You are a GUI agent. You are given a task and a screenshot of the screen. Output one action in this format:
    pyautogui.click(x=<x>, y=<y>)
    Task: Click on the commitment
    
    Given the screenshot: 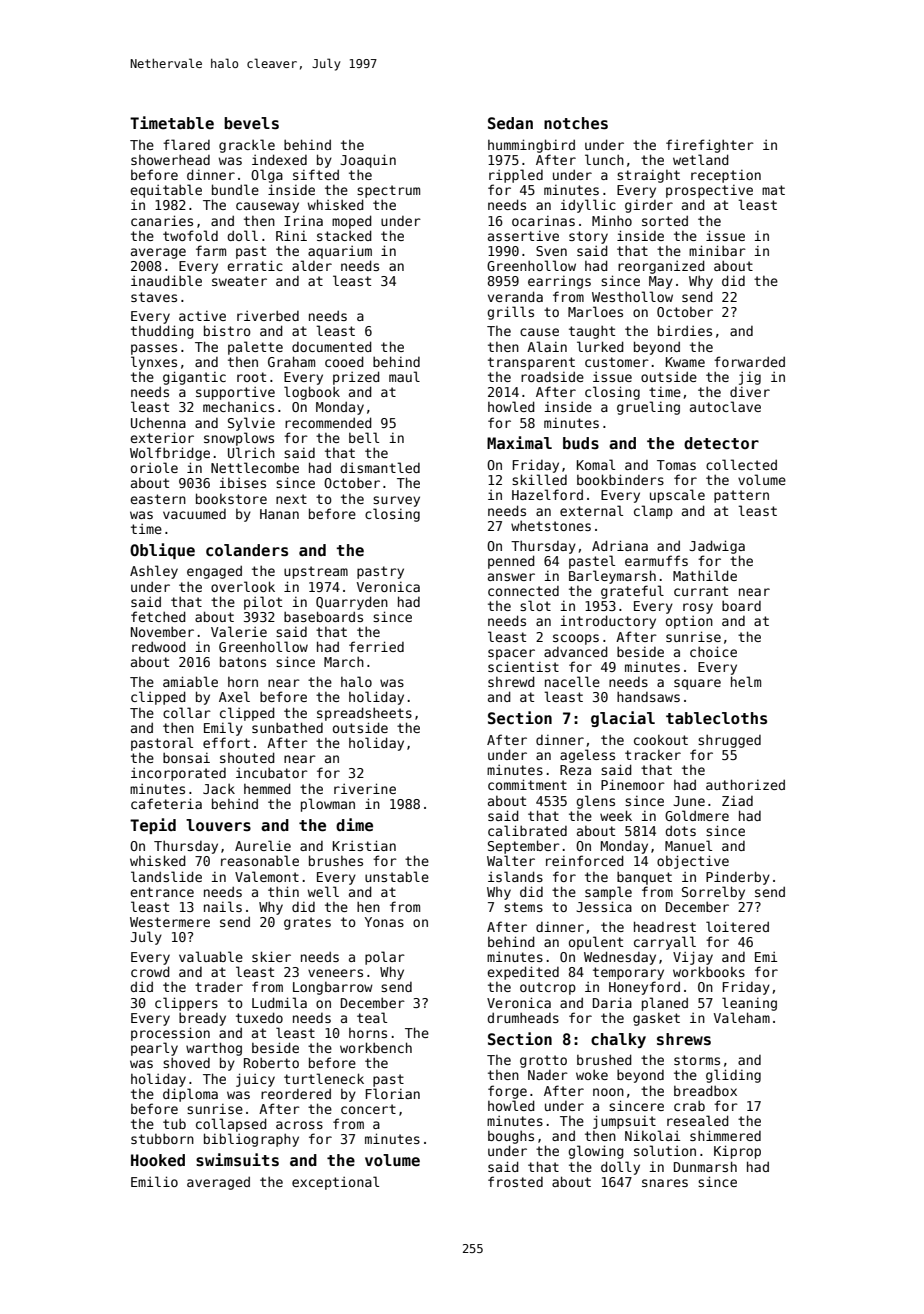 What is the action you would take?
    pyautogui.click(x=527, y=784)
